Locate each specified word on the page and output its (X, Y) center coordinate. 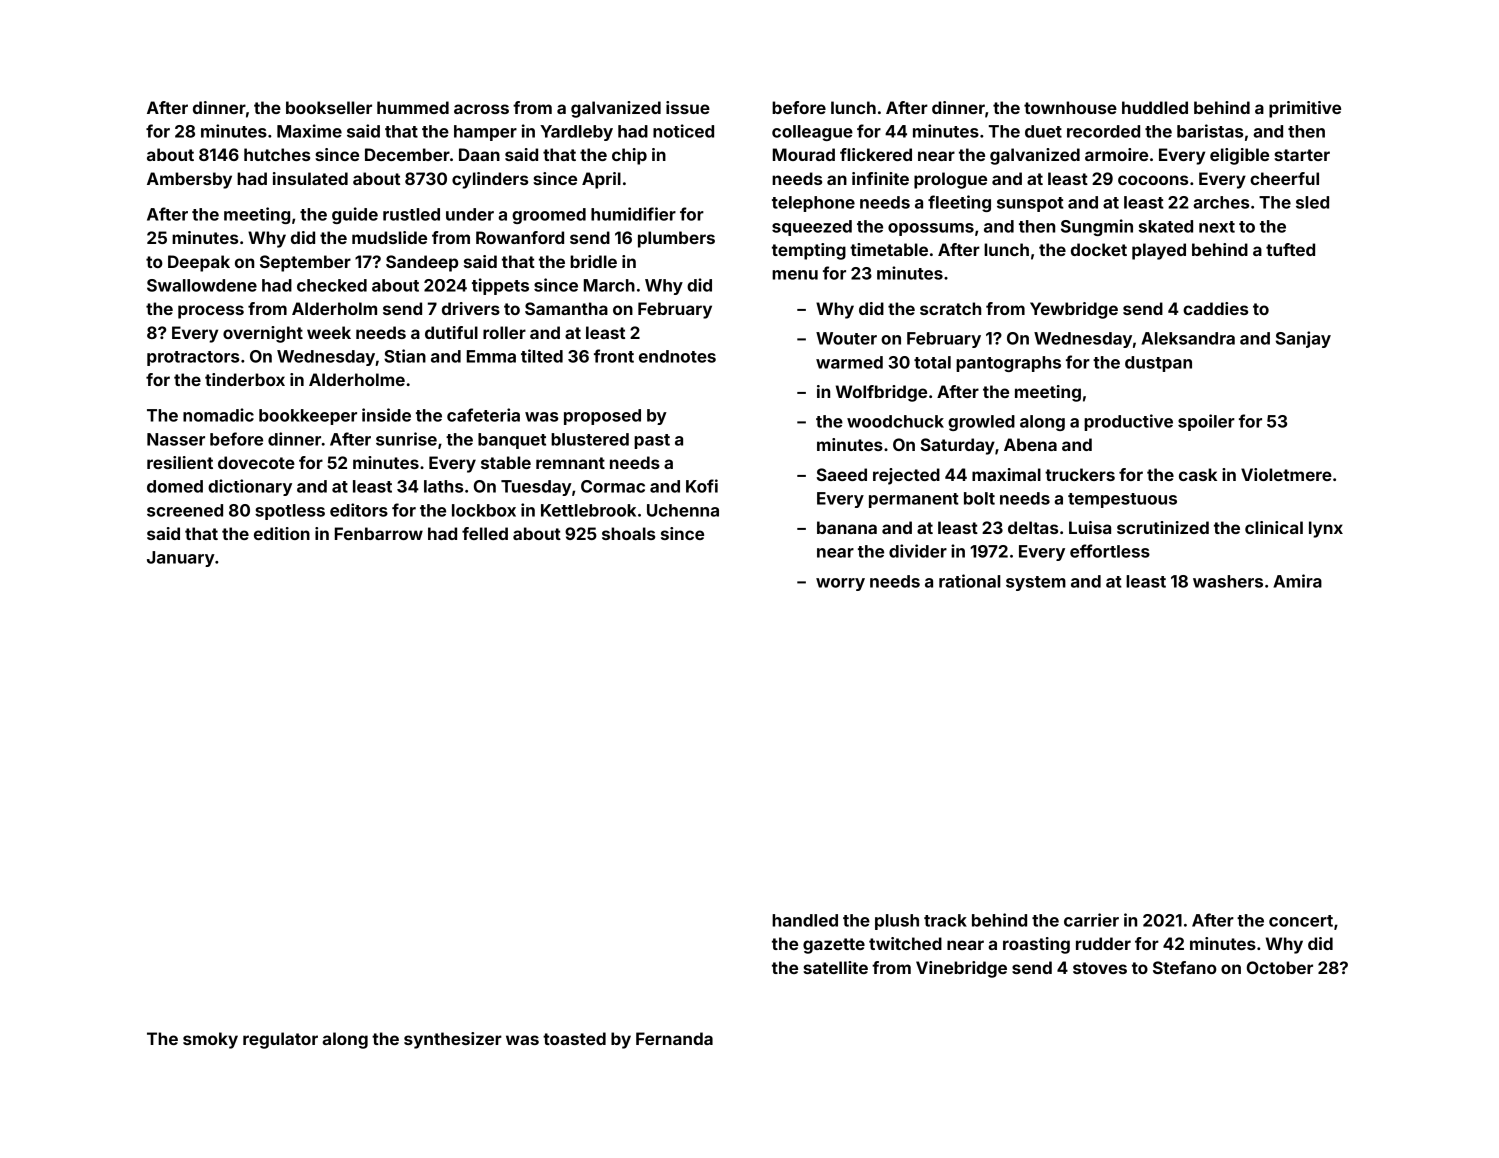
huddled (1155, 107)
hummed (413, 107)
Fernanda (674, 1038)
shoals (628, 533)
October (1280, 967)
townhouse (1070, 107)
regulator (280, 1040)
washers (1228, 581)
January (181, 559)
